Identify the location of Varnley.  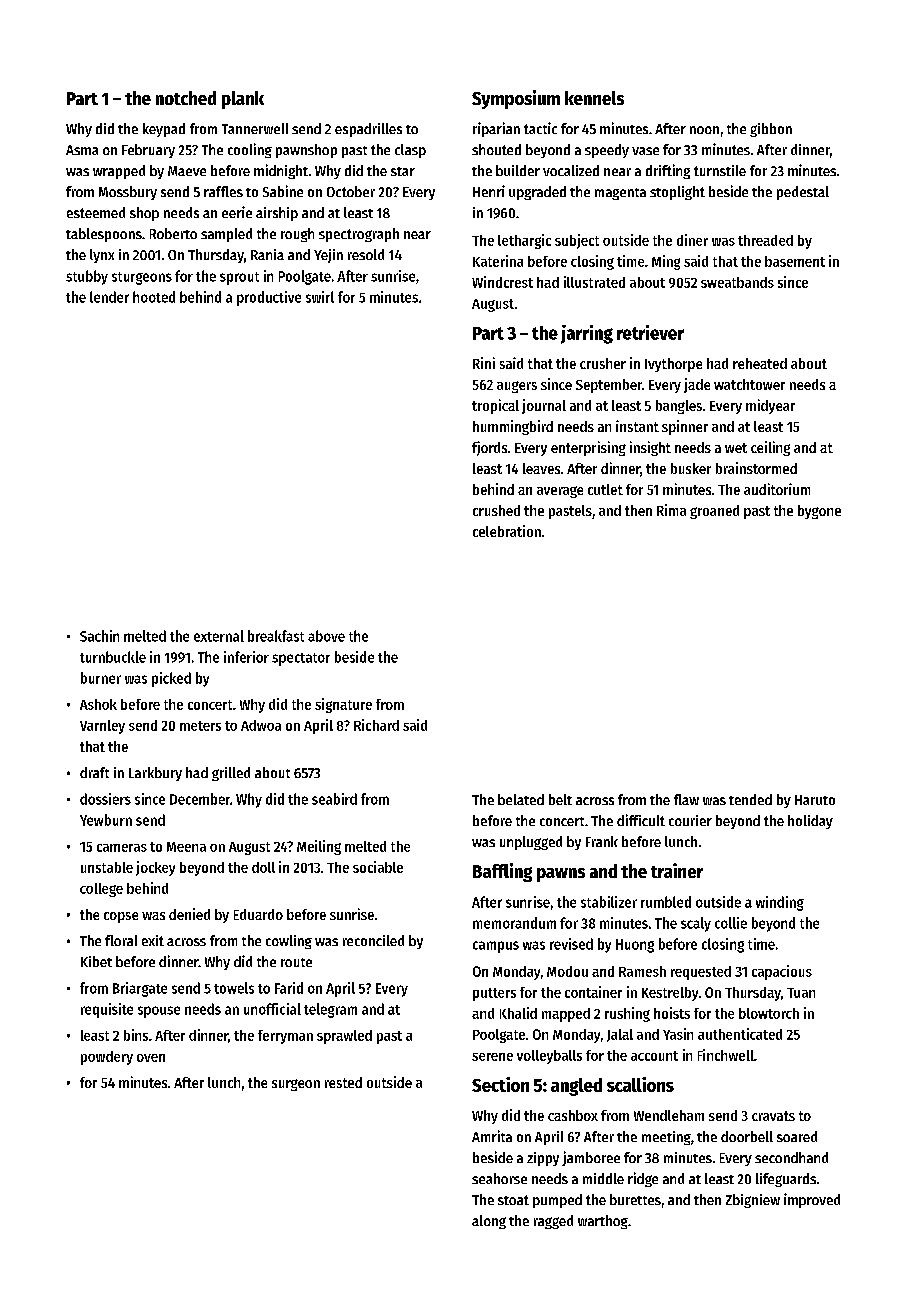
(102, 727).
